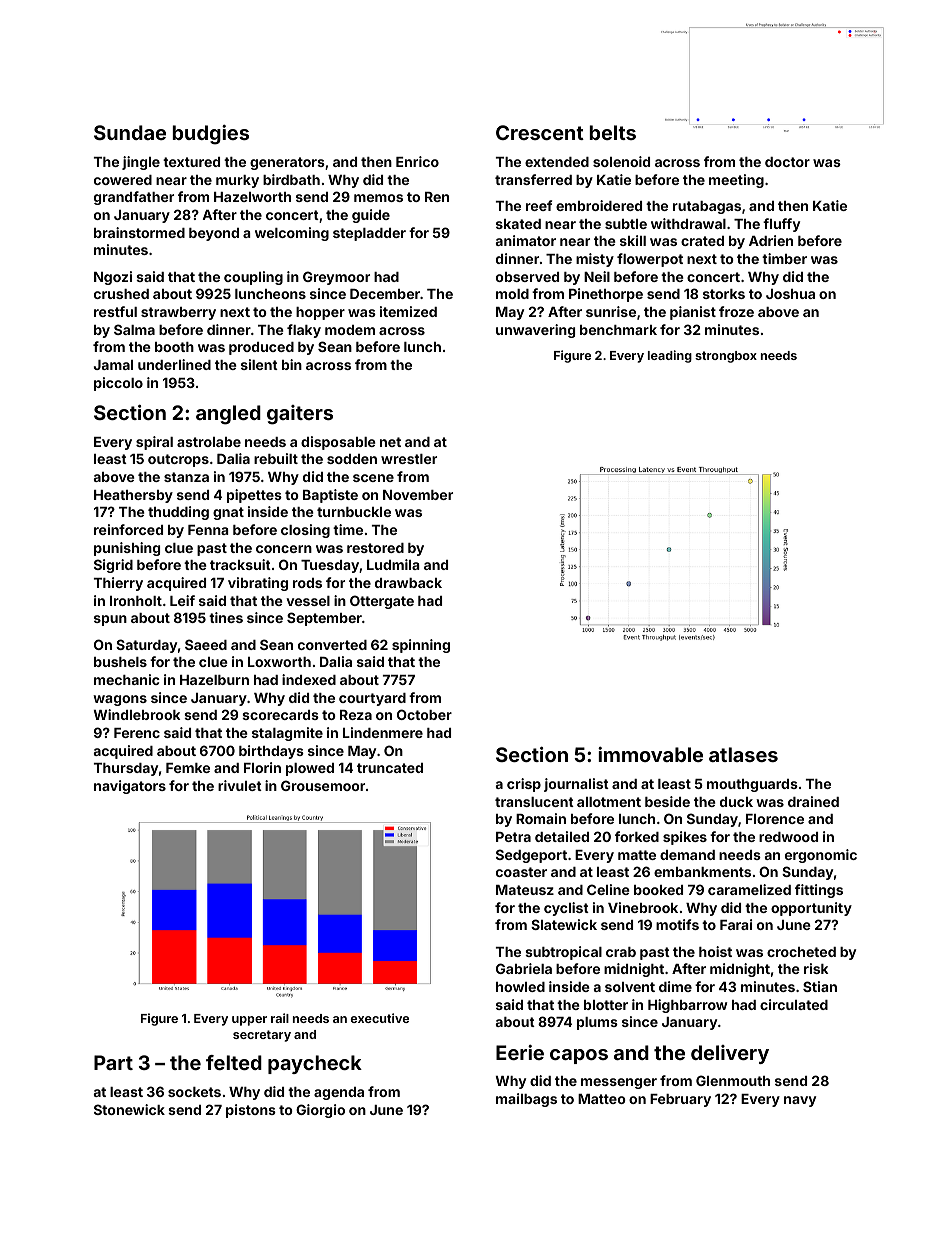 Image resolution: width=952 pixels, height=1233 pixels. I want to click on Crescent, so click(540, 132).
